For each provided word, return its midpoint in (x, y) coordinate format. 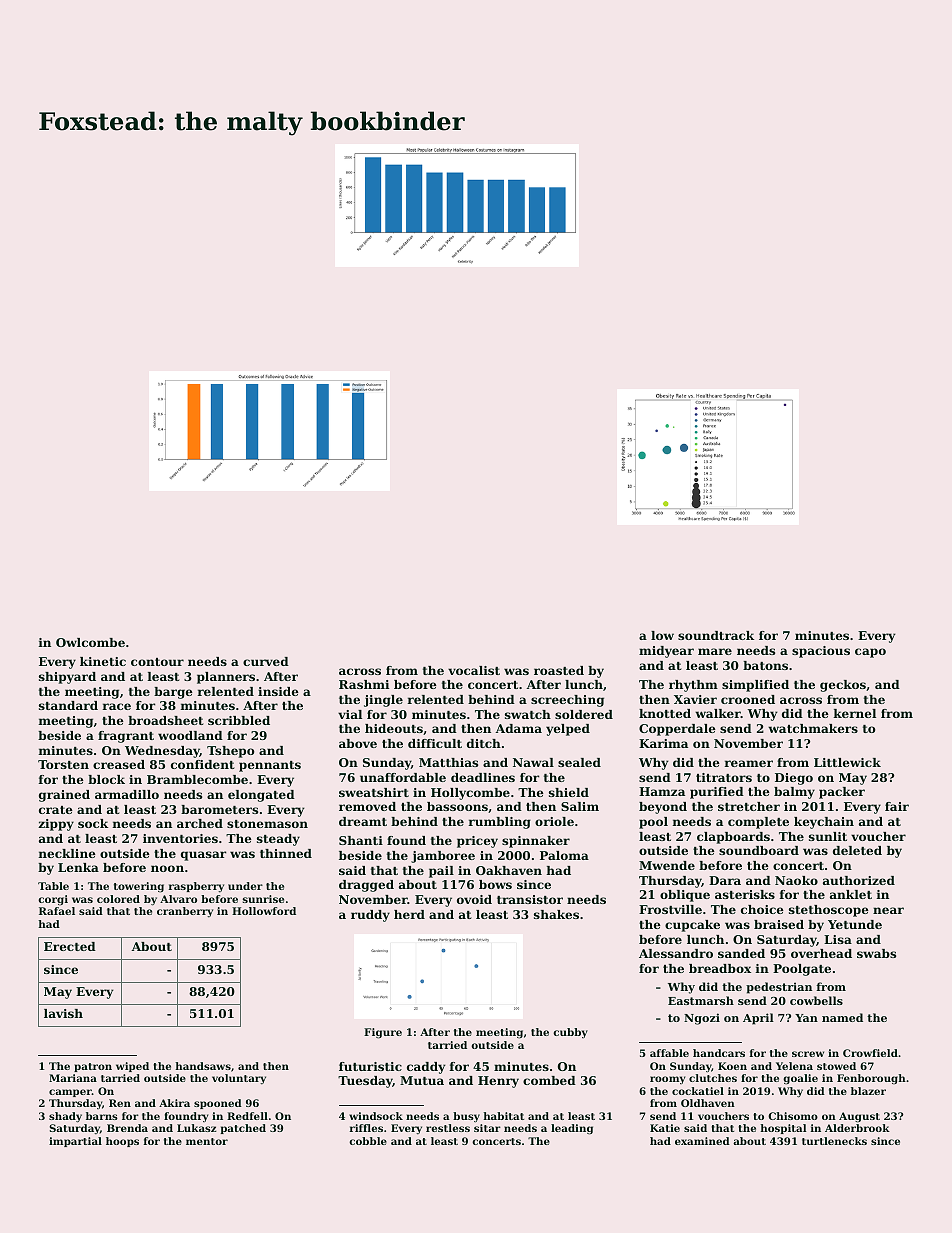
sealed (579, 762)
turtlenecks (834, 1141)
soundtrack (716, 635)
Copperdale (677, 730)
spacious (821, 652)
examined (702, 1141)
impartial (75, 1142)
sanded (741, 953)
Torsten (63, 764)
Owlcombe (90, 642)
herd (409, 914)
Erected (70, 946)
